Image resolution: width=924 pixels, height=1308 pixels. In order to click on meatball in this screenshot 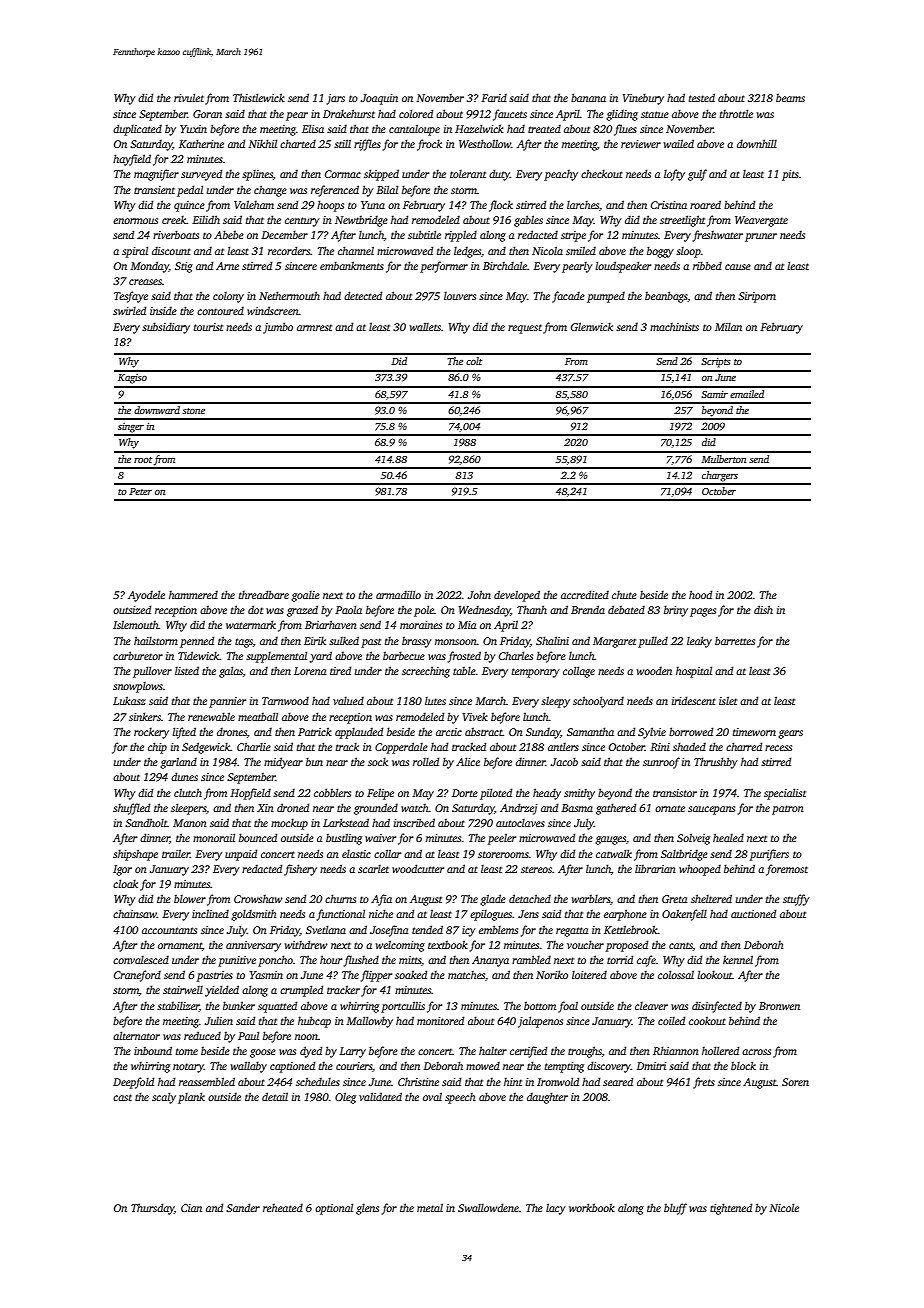, I will do `click(258, 716)`.
